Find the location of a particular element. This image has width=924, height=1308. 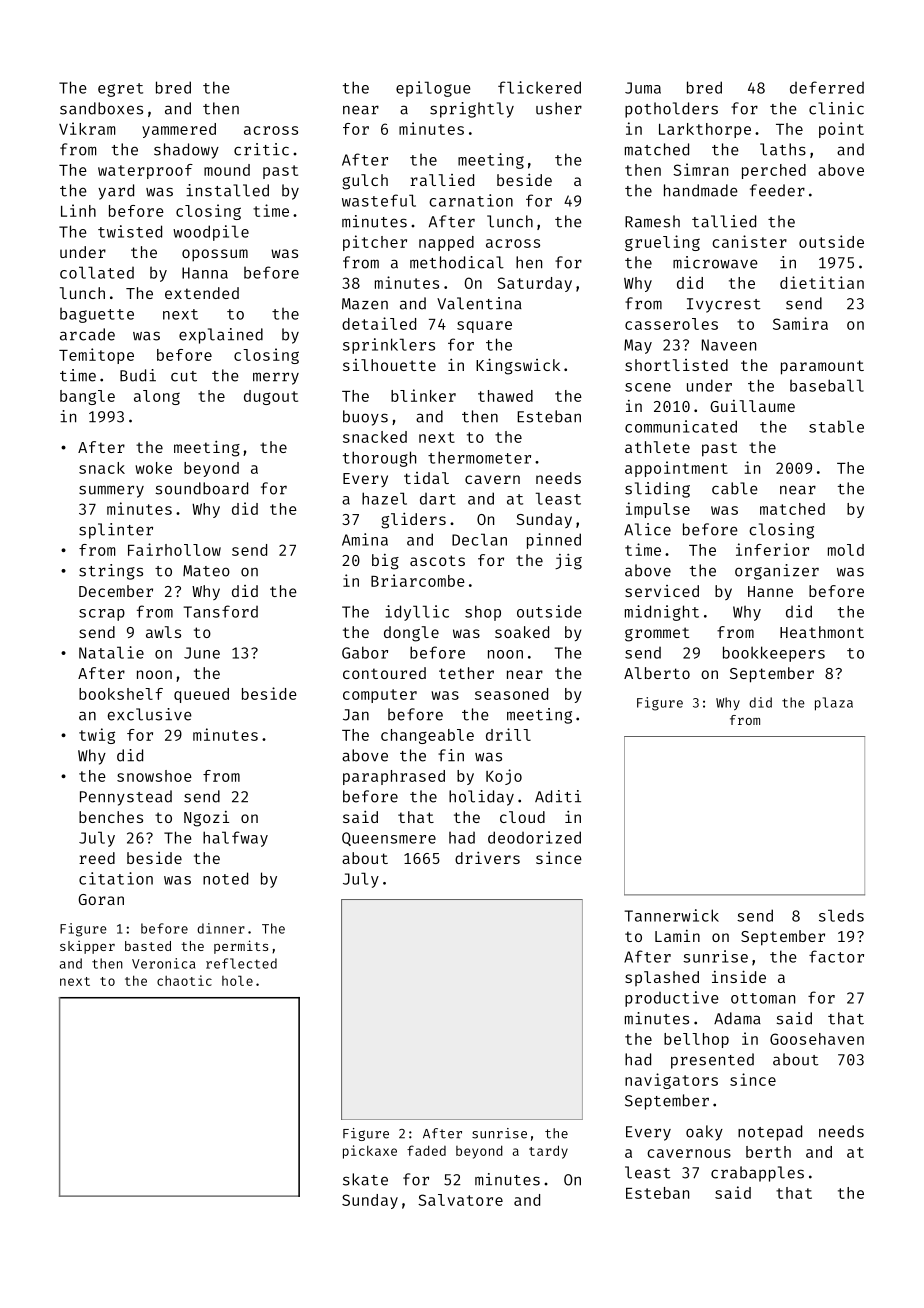

feeder is located at coordinates (777, 190).
